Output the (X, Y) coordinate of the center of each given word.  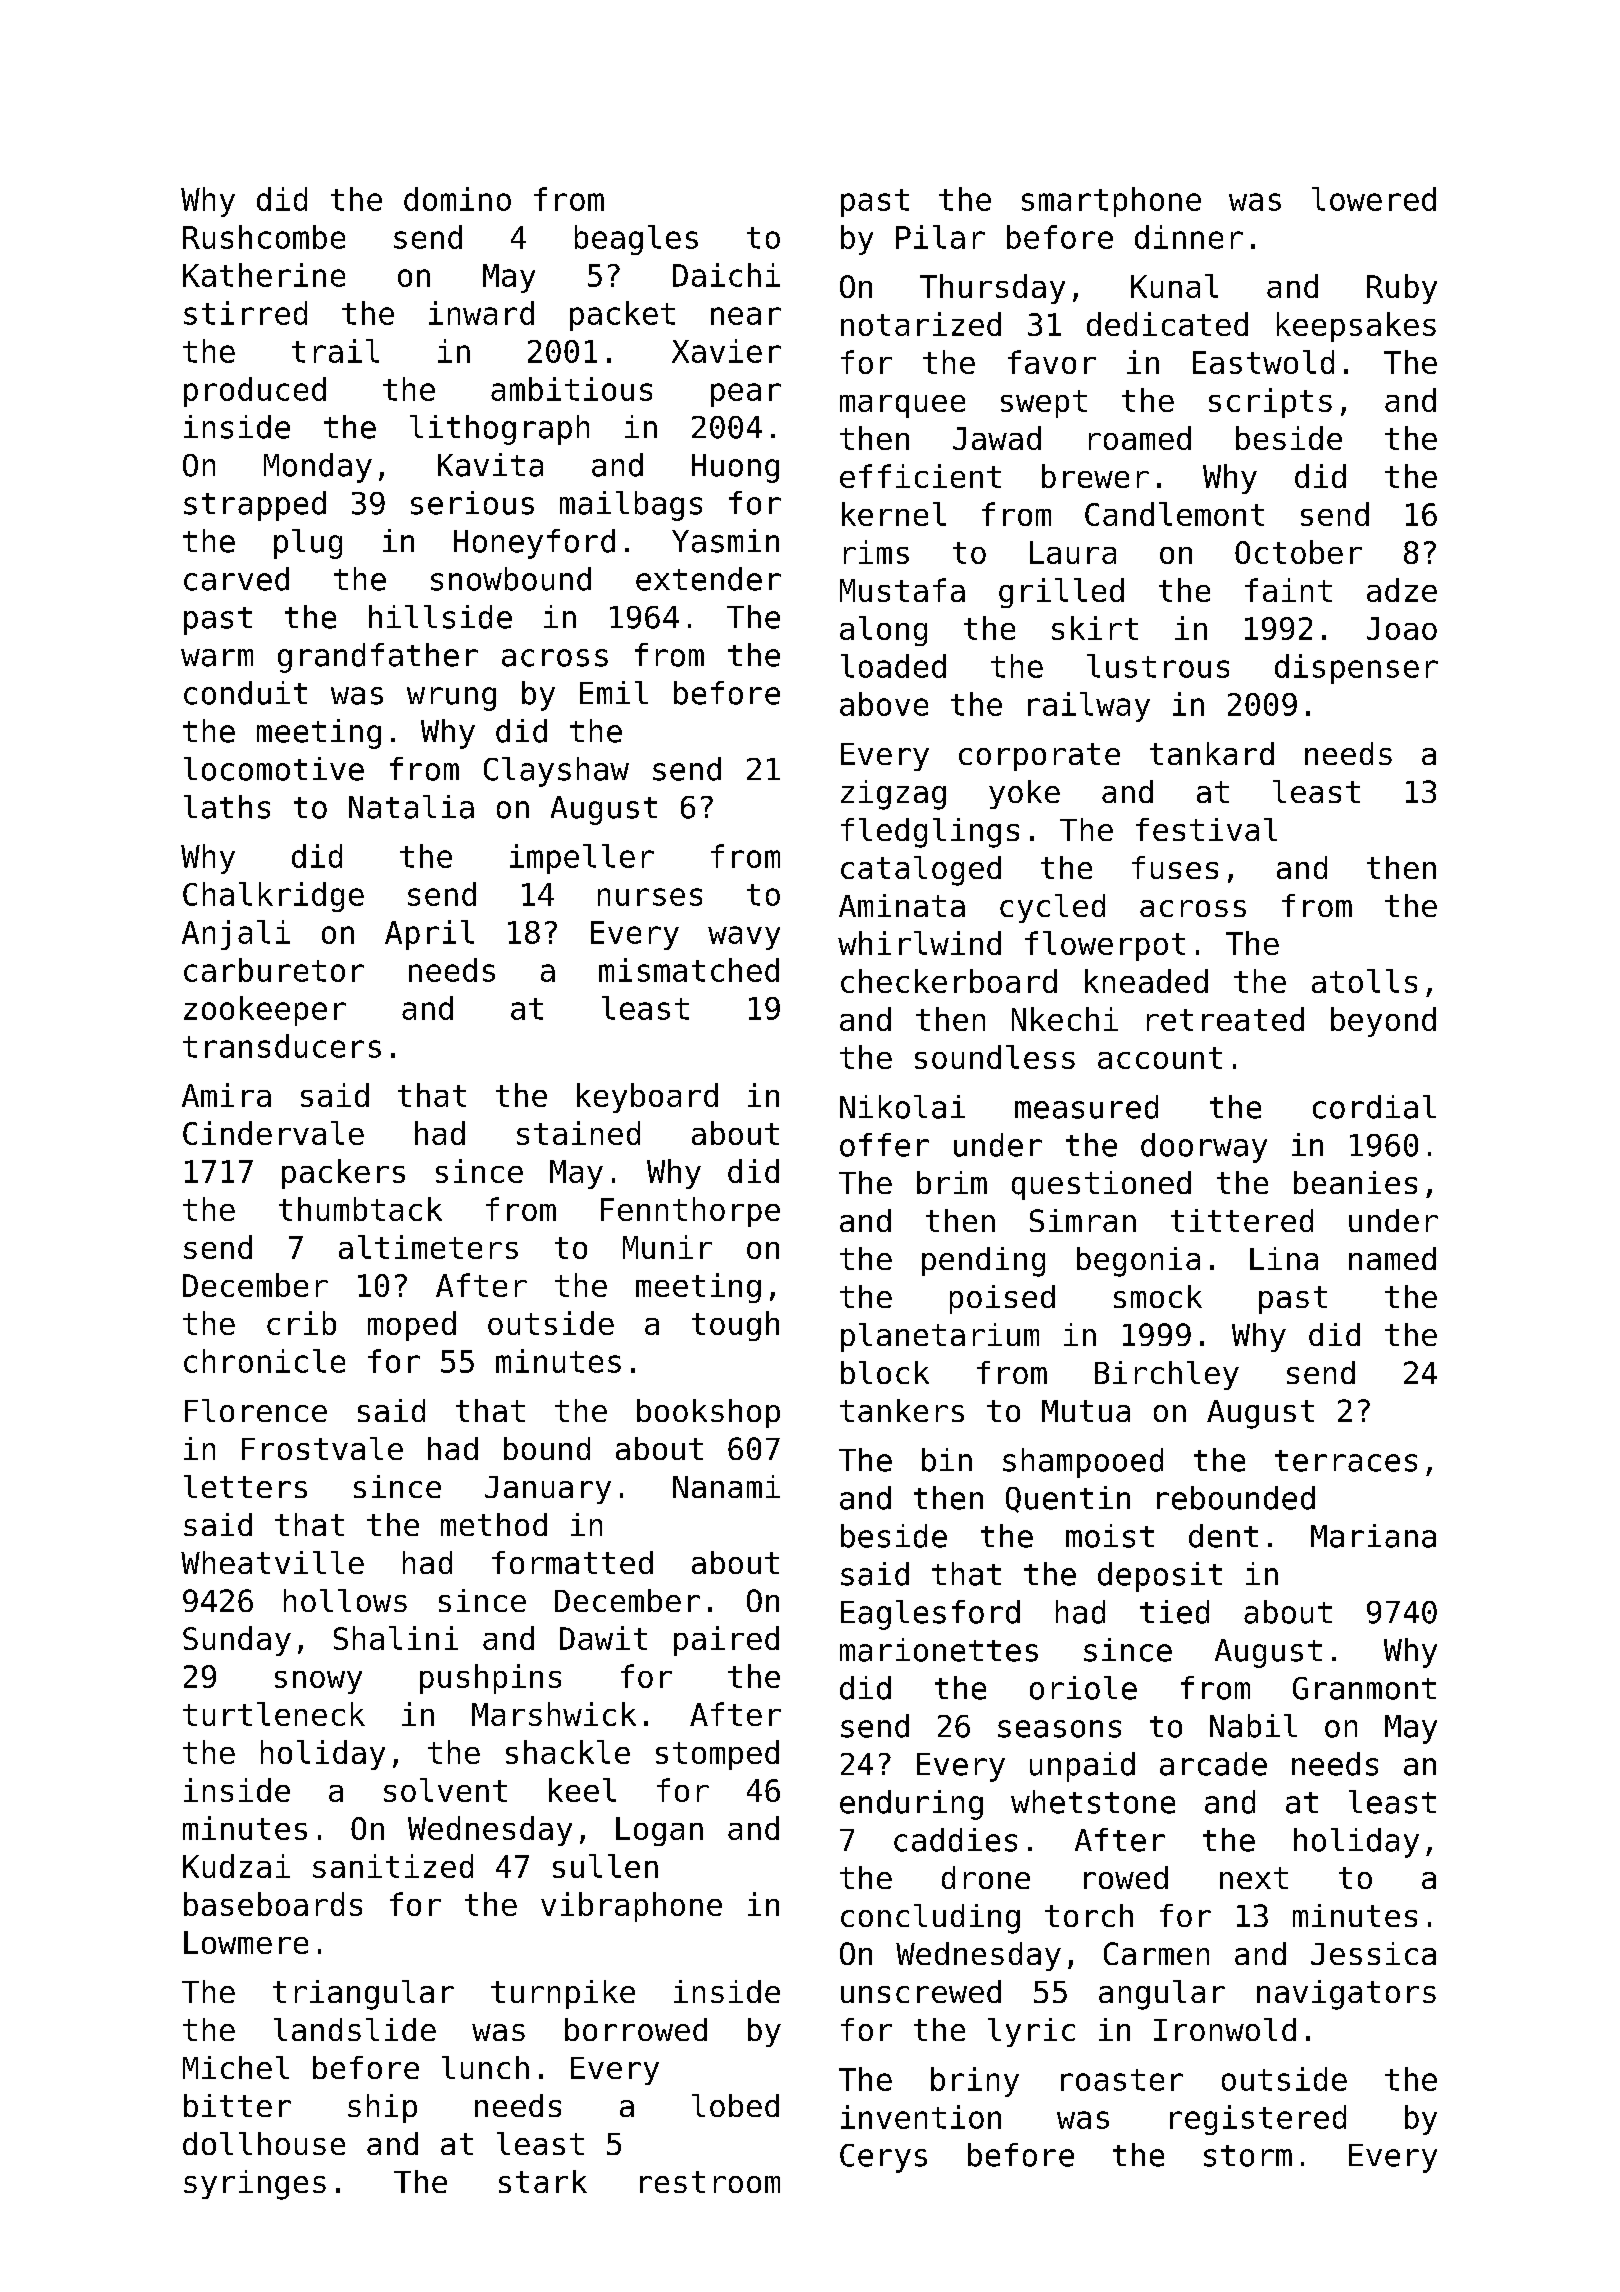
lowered (1374, 199)
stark (543, 2181)
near (746, 316)
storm (1248, 2156)
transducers (282, 1046)
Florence (256, 1410)
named (1392, 1258)
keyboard (647, 1098)
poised (1002, 1299)
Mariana (1373, 1536)
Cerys (883, 2158)
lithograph (499, 430)
